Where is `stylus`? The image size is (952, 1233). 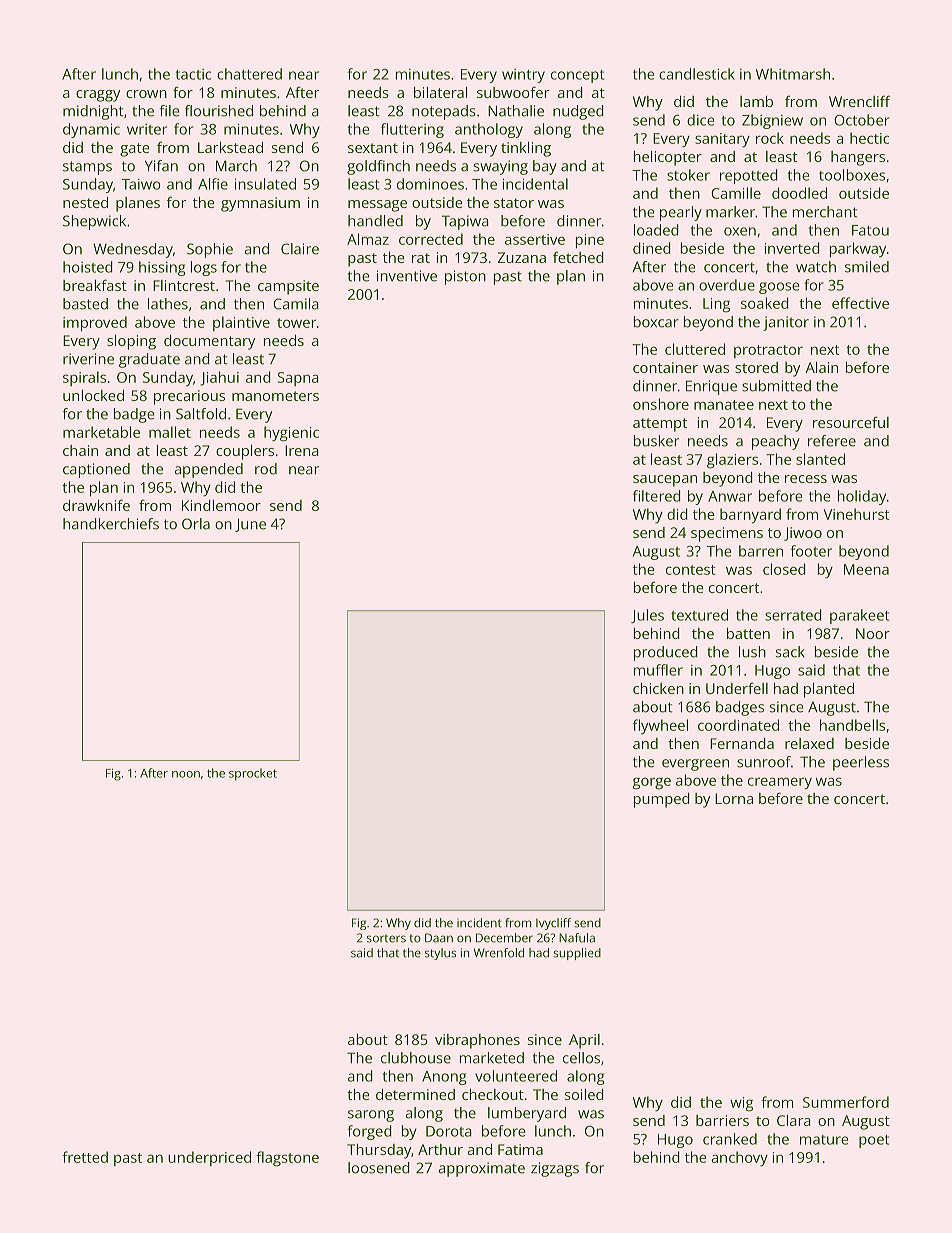
stylus is located at coordinates (440, 954).
